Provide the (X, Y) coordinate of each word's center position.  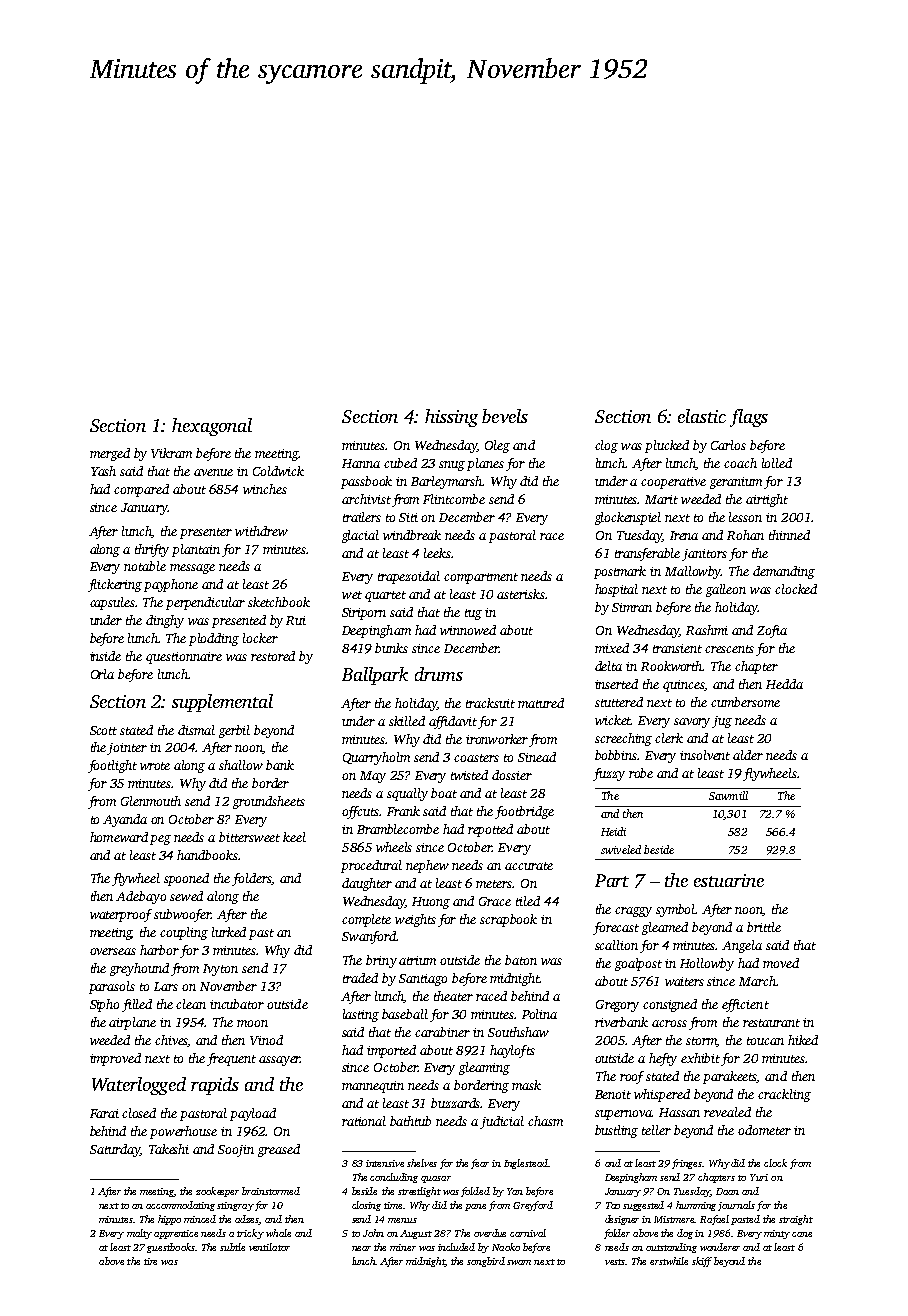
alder (748, 755)
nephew (427, 866)
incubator (237, 1004)
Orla (102, 674)
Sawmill (728, 795)
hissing (451, 418)
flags (749, 418)
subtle (232, 1247)
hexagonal (212, 427)
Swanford (369, 937)
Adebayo (141, 897)
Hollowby (707, 964)
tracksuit (490, 703)
